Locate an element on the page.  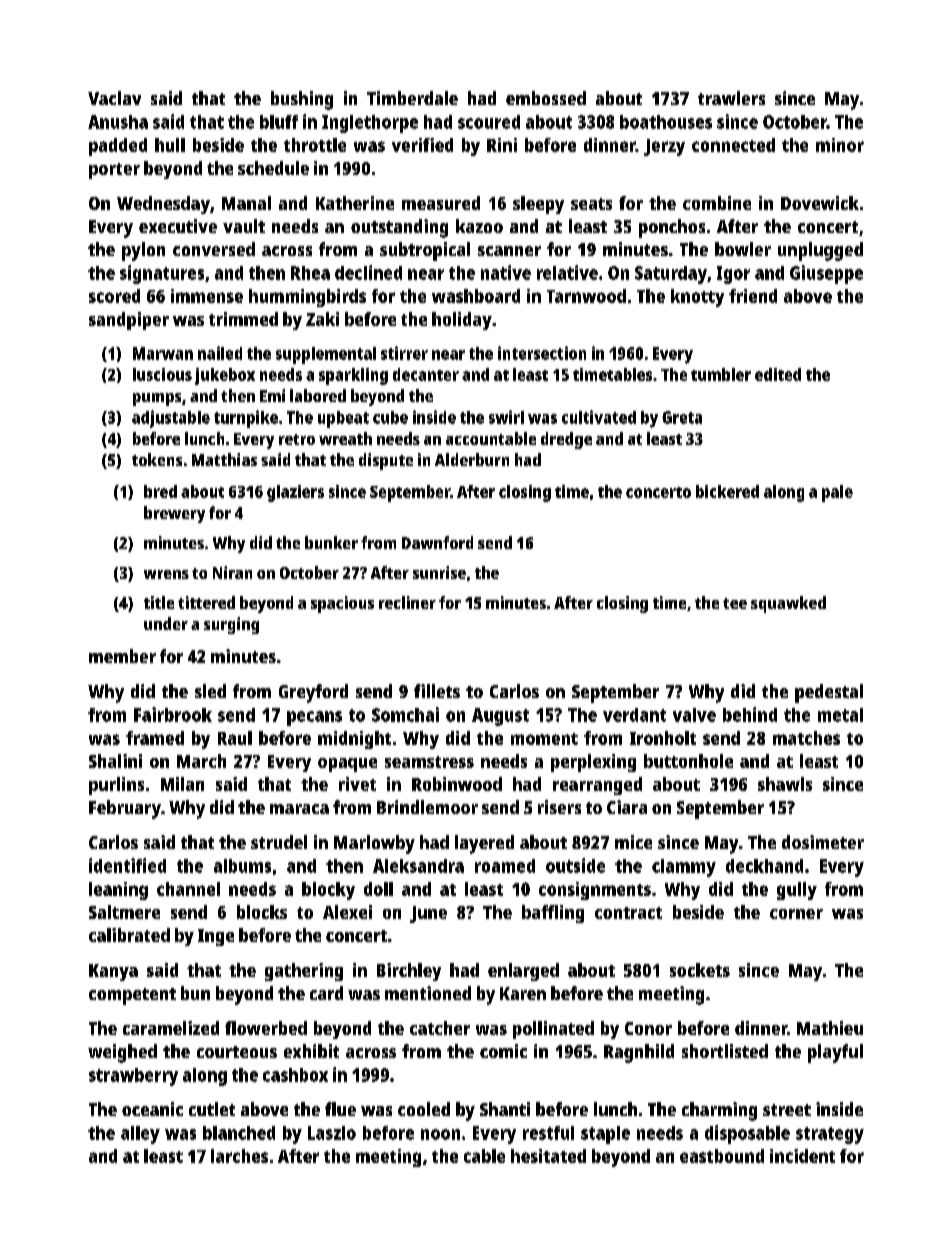
bickered is located at coordinates (727, 491).
